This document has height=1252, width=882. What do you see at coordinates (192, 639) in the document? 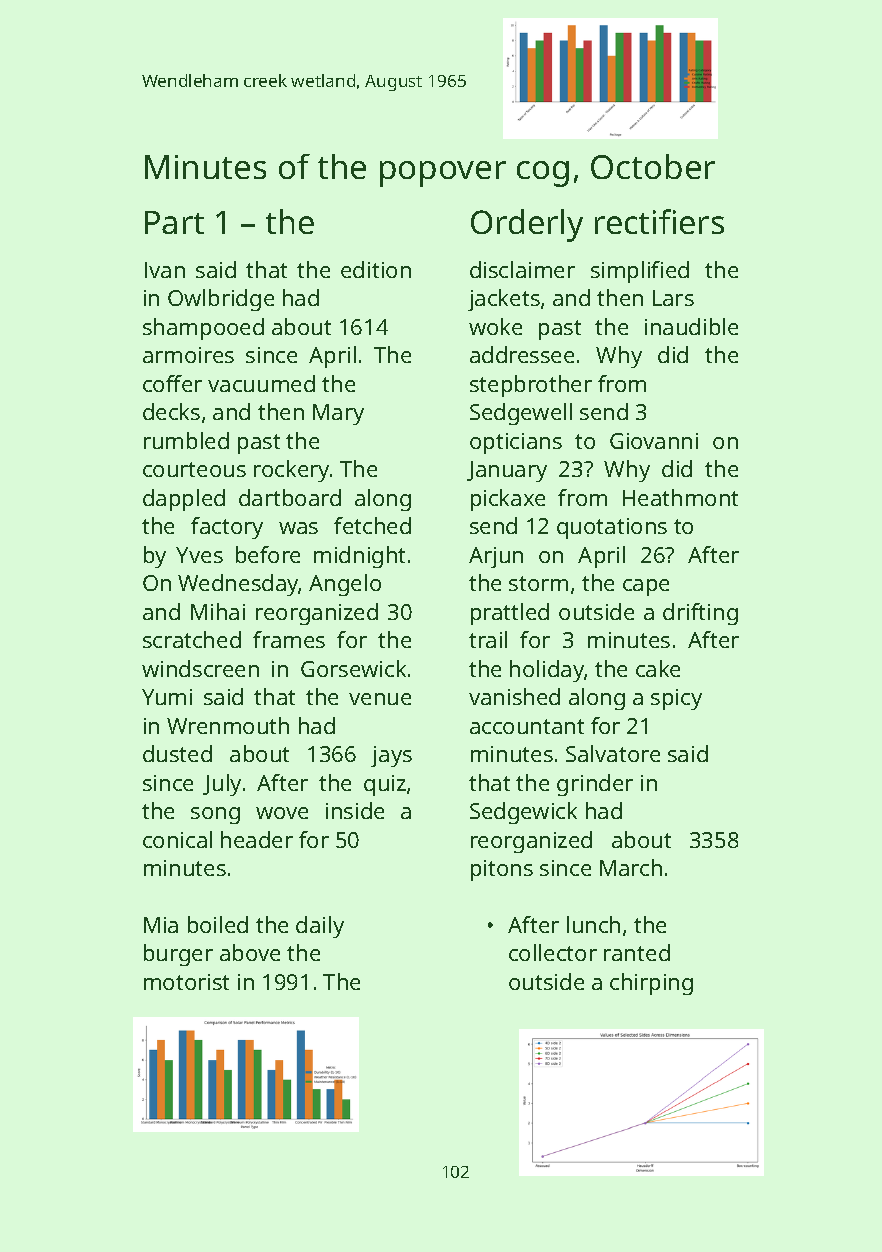
I see `scratched` at bounding box center [192, 639].
